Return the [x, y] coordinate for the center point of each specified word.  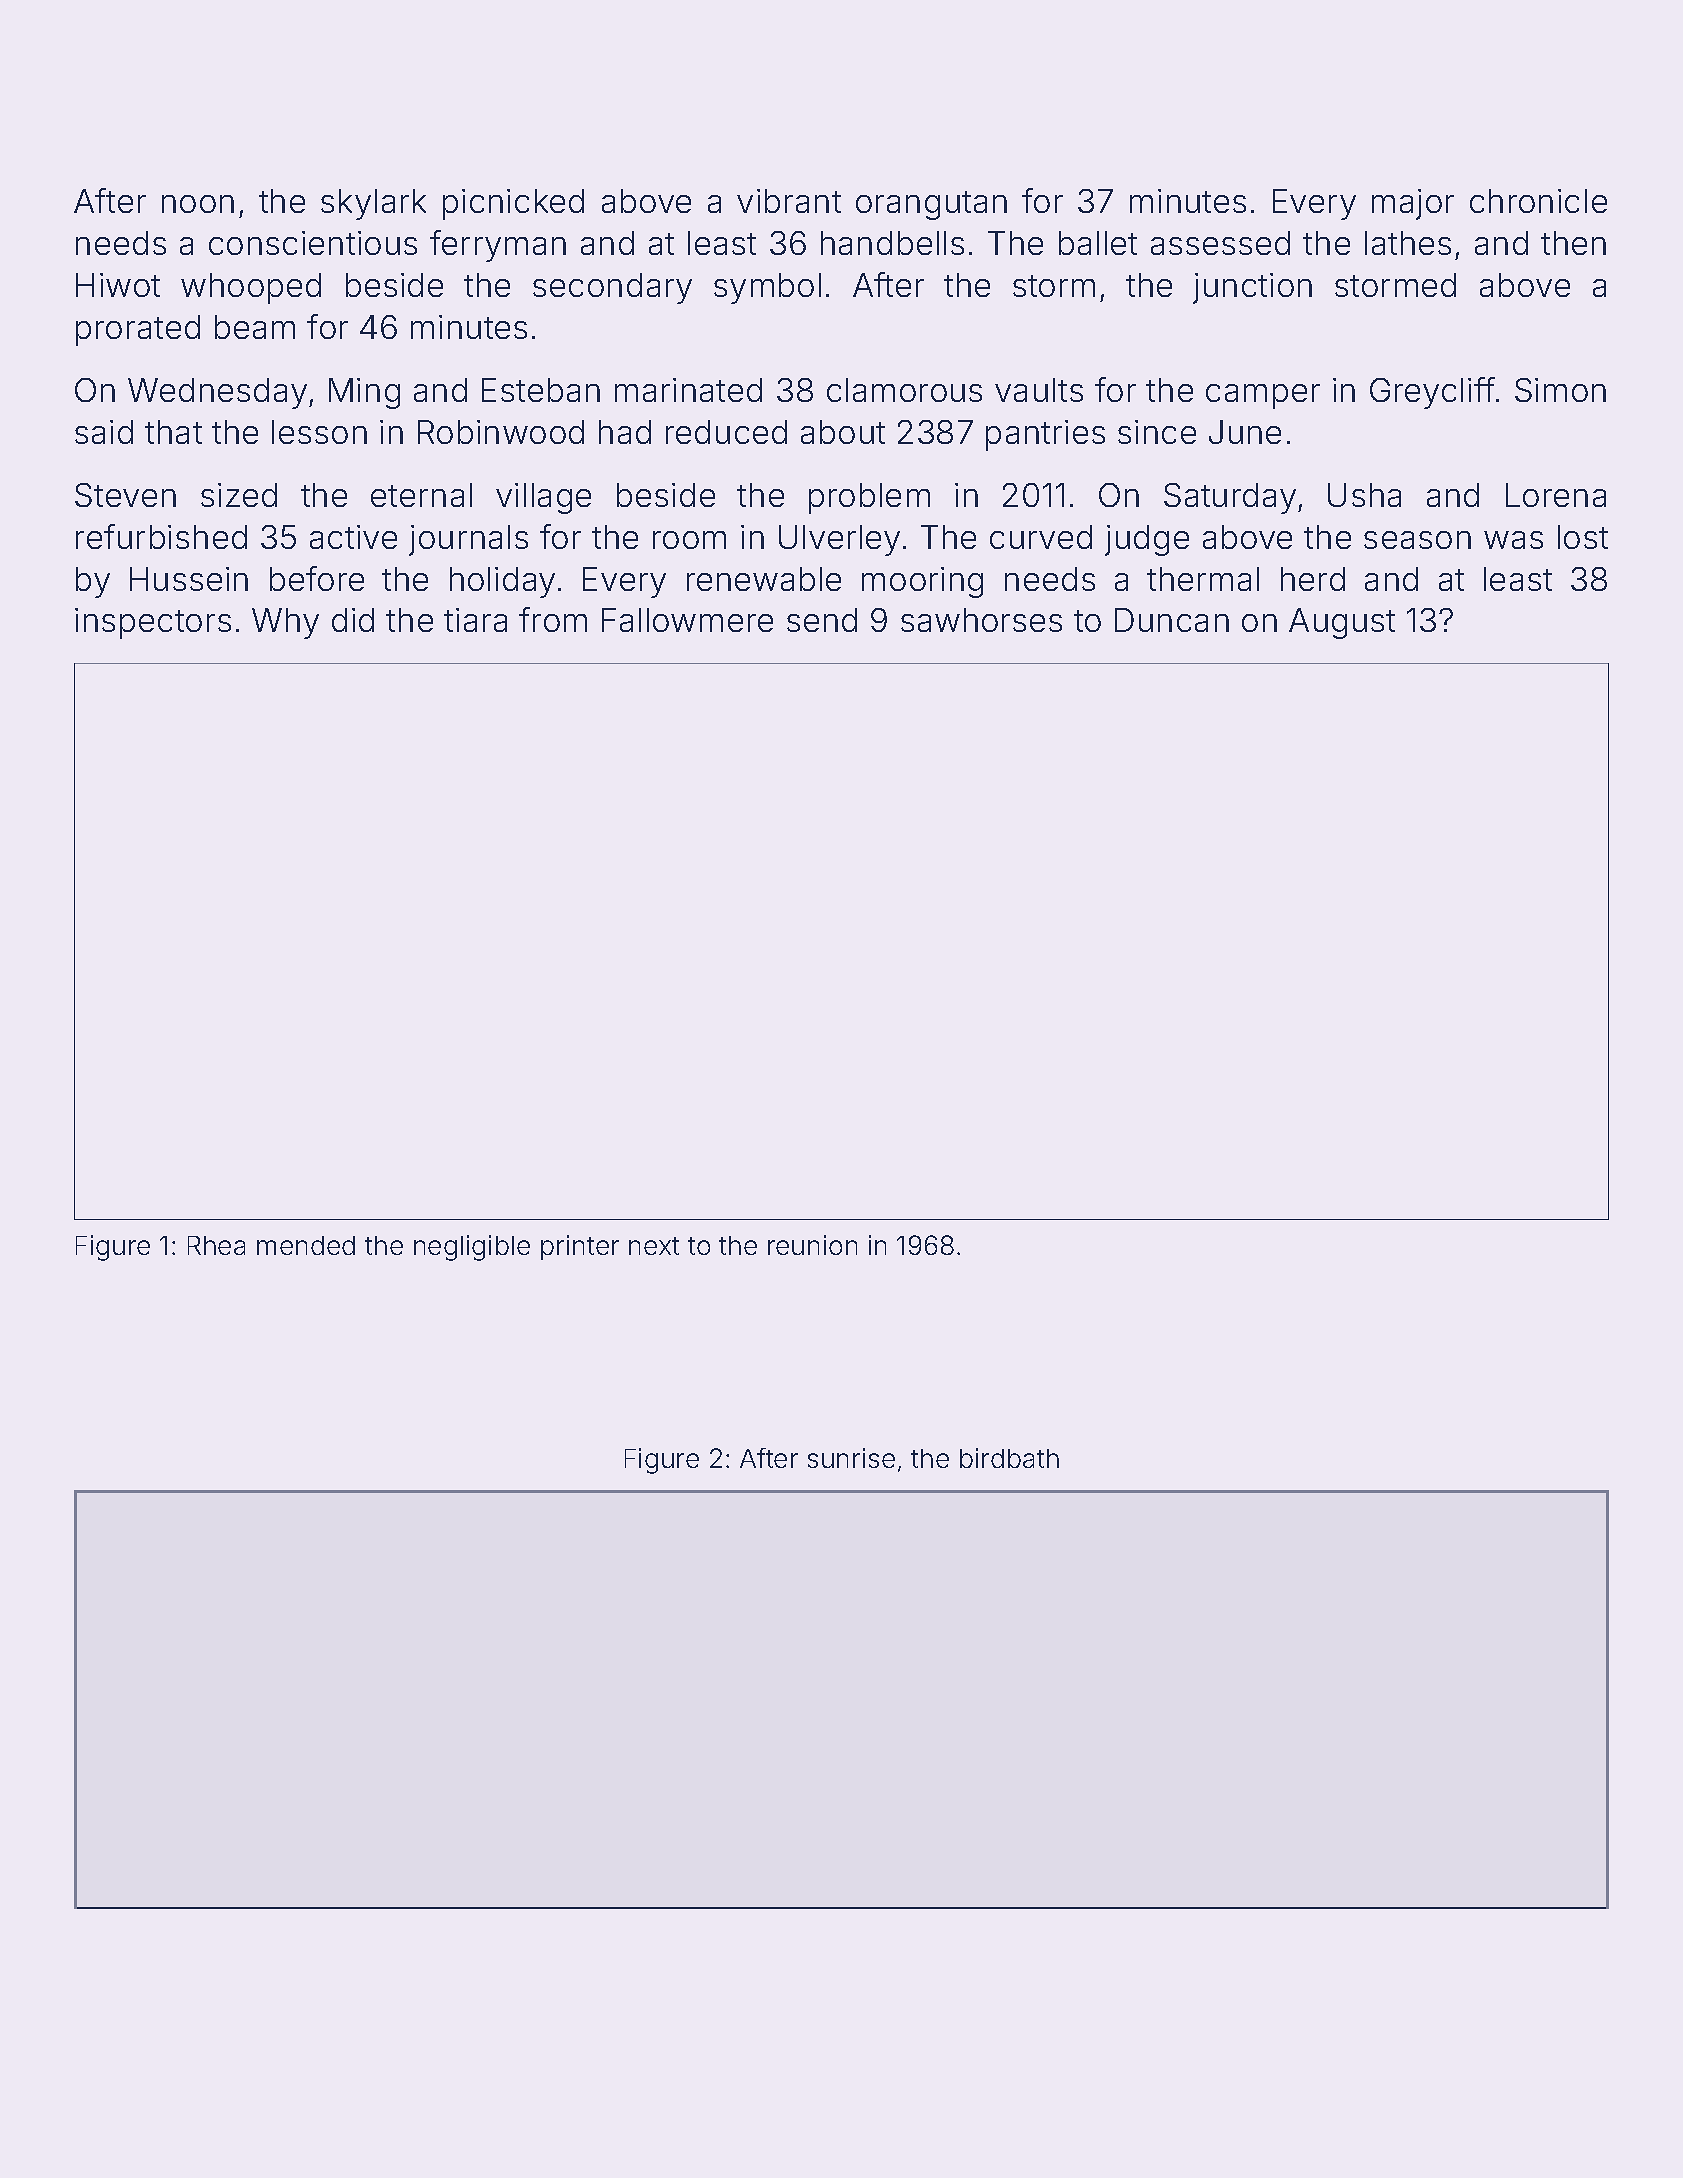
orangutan [931, 205]
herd [1313, 579]
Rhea [216, 1245]
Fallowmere [687, 620]
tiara [475, 620]
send [822, 620]
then [1573, 243]
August [1342, 623]
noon [198, 204]
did [353, 620]
